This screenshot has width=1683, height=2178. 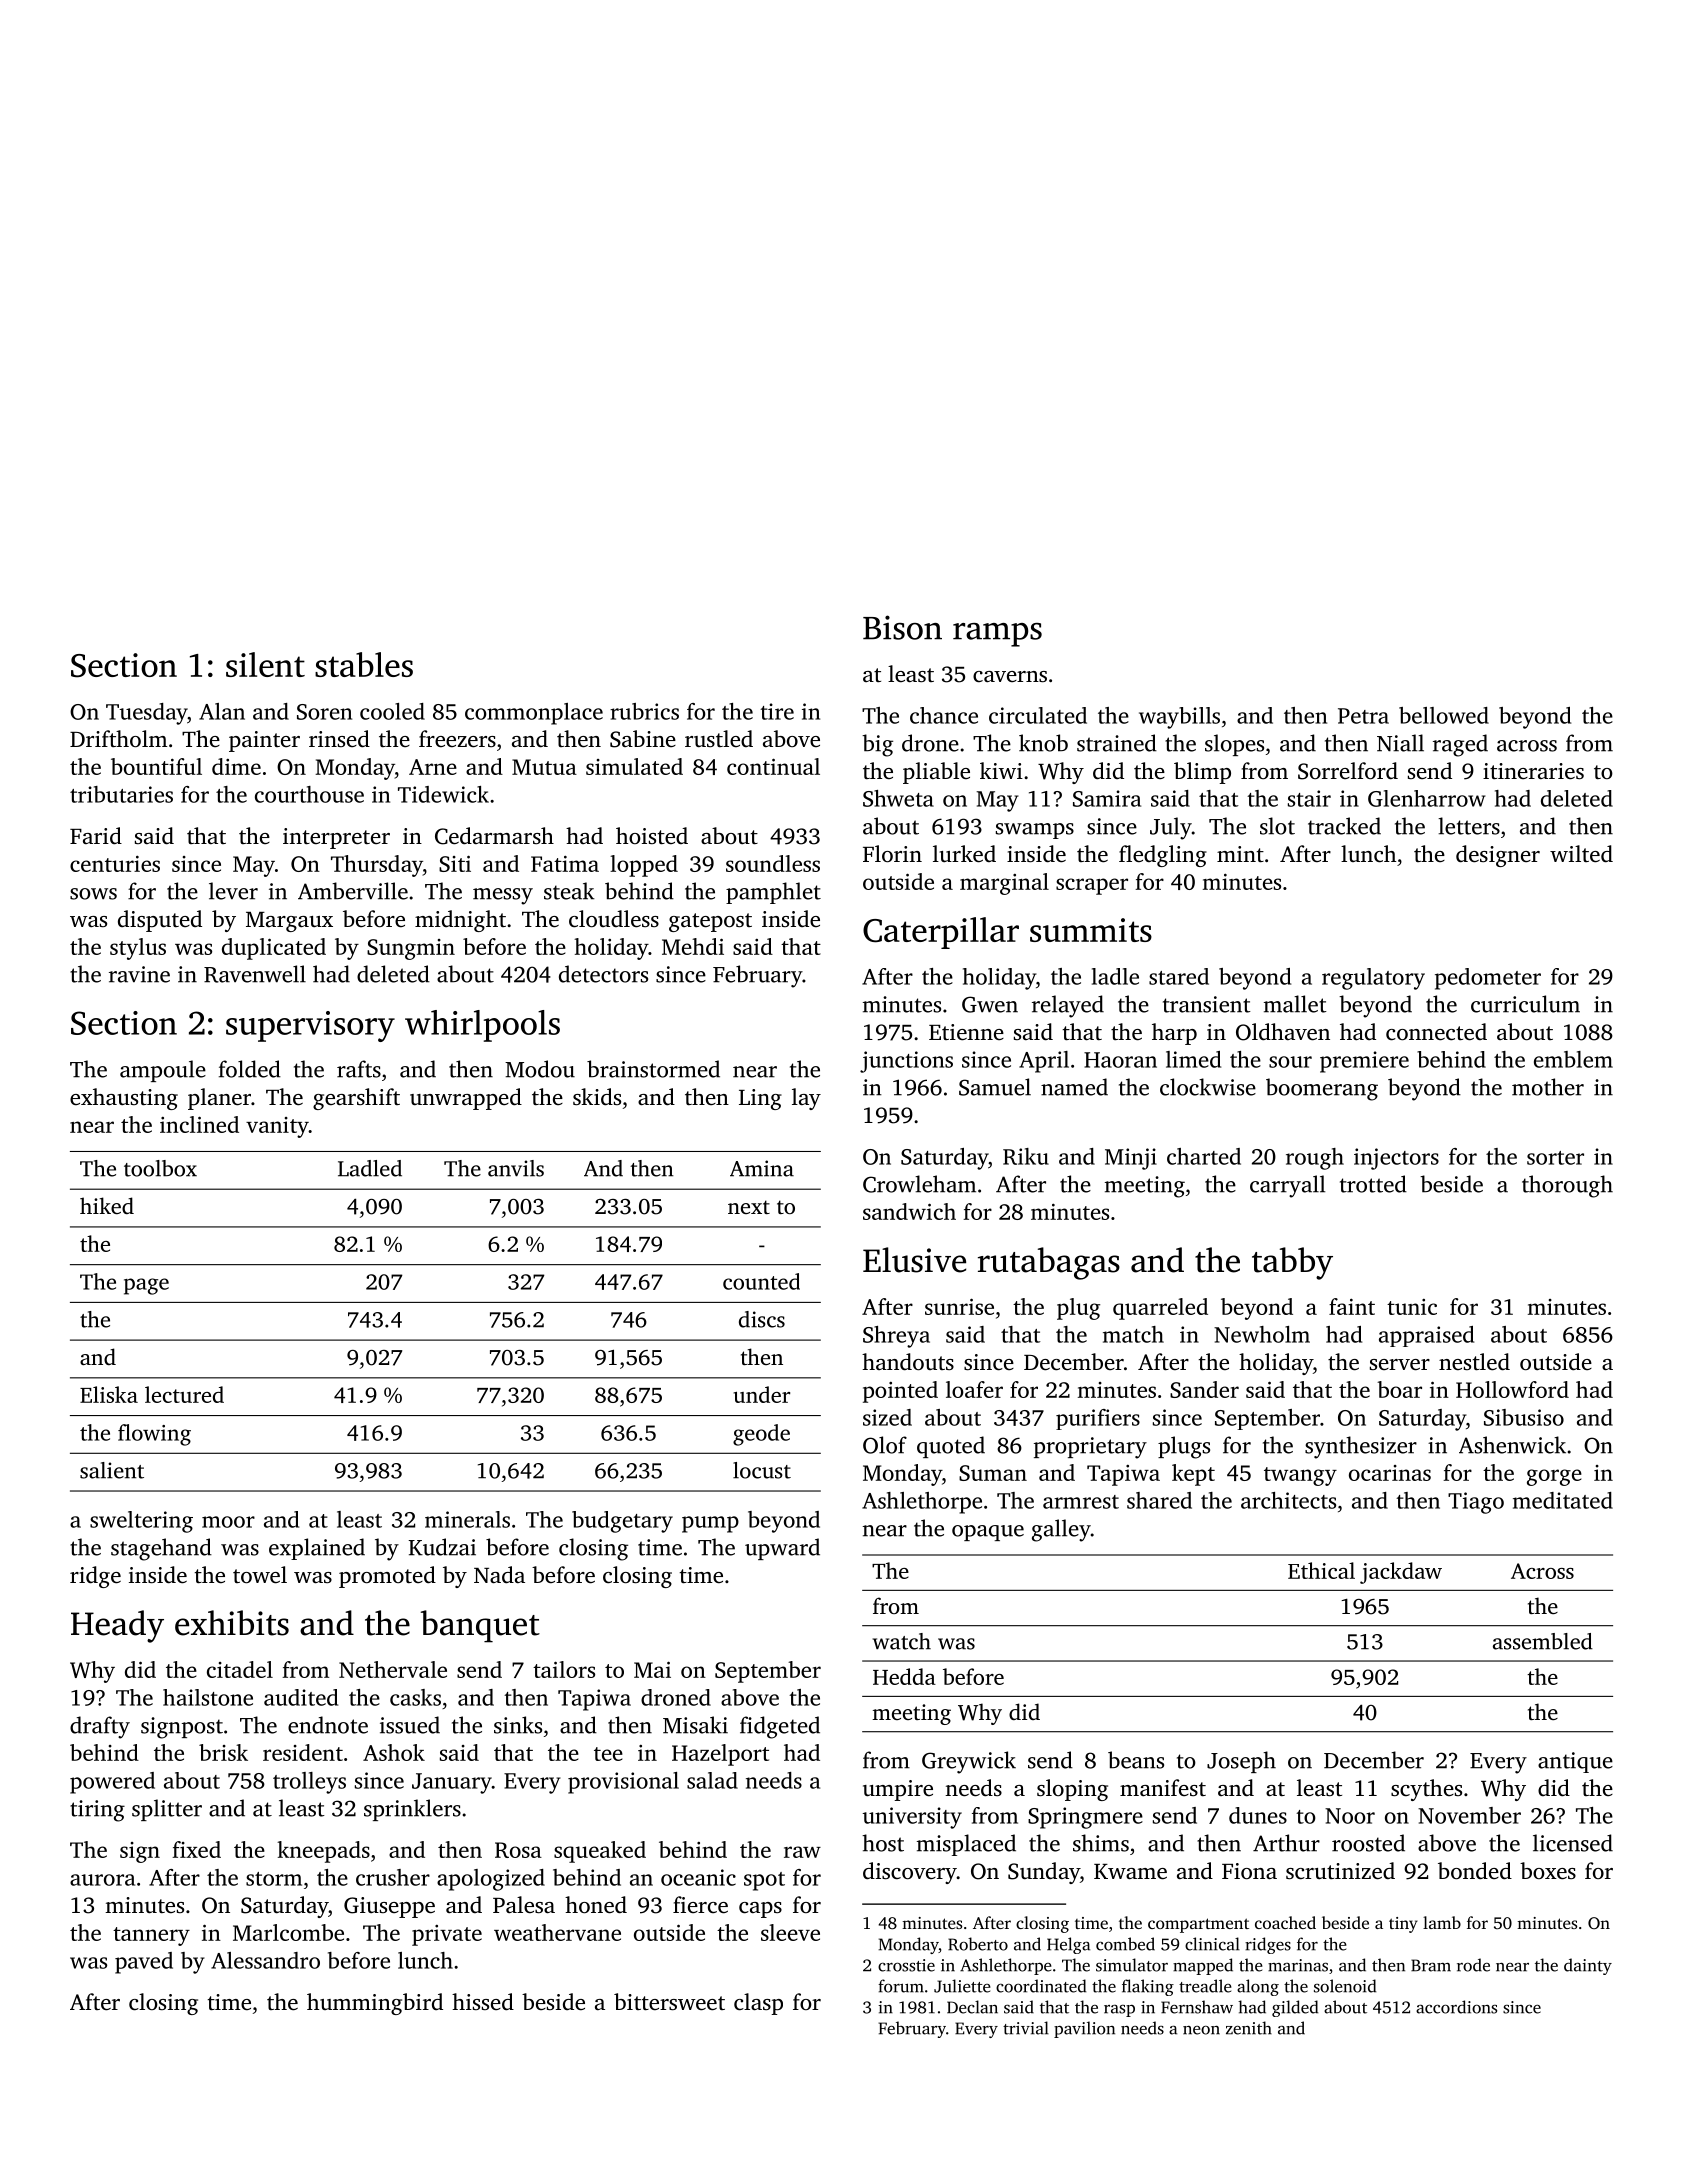 What do you see at coordinates (146, 714) in the screenshot?
I see `Tuesday` at bounding box center [146, 714].
